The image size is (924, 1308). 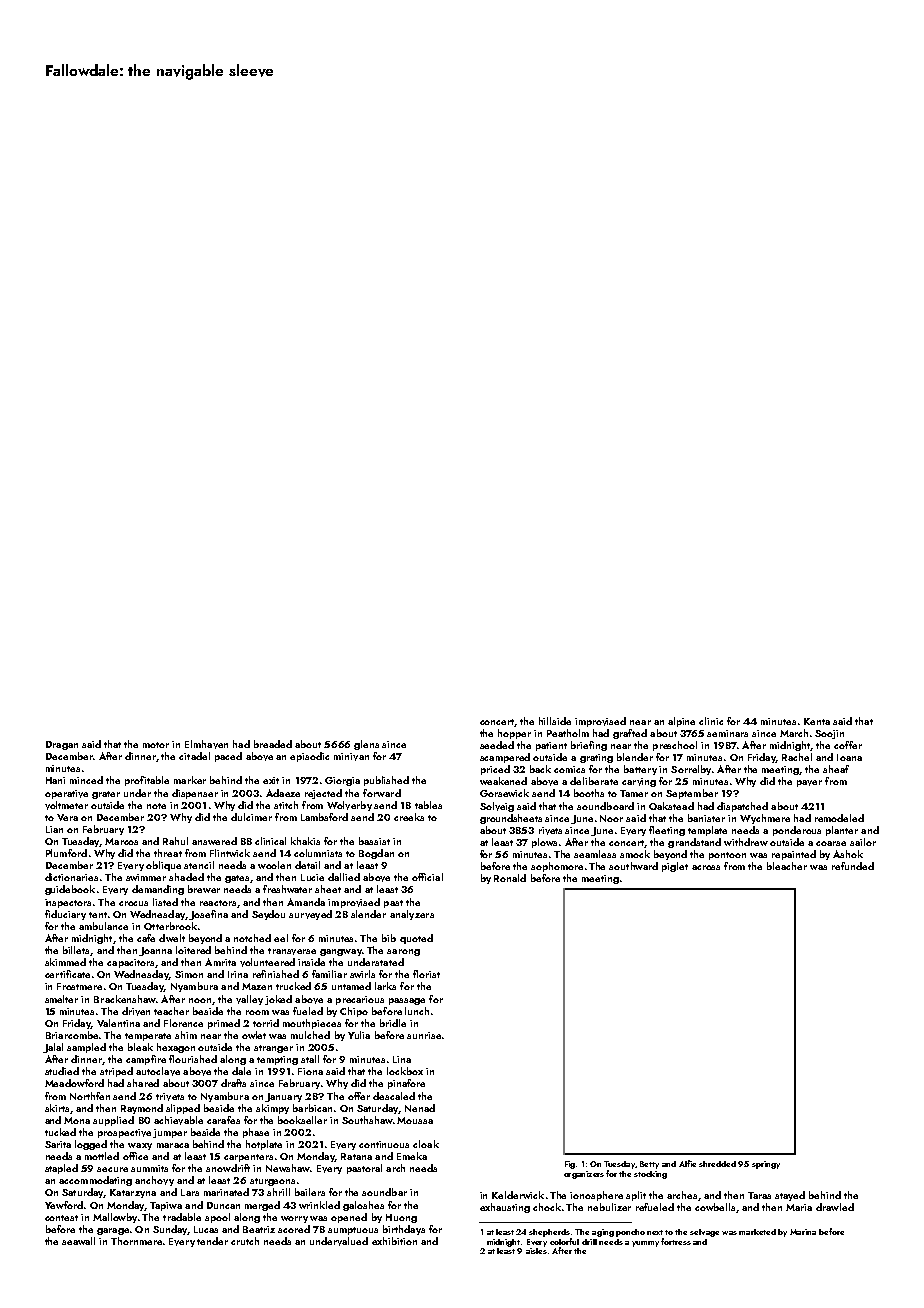 What do you see at coordinates (90, 1096) in the screenshot?
I see `Northfen` at bounding box center [90, 1096].
